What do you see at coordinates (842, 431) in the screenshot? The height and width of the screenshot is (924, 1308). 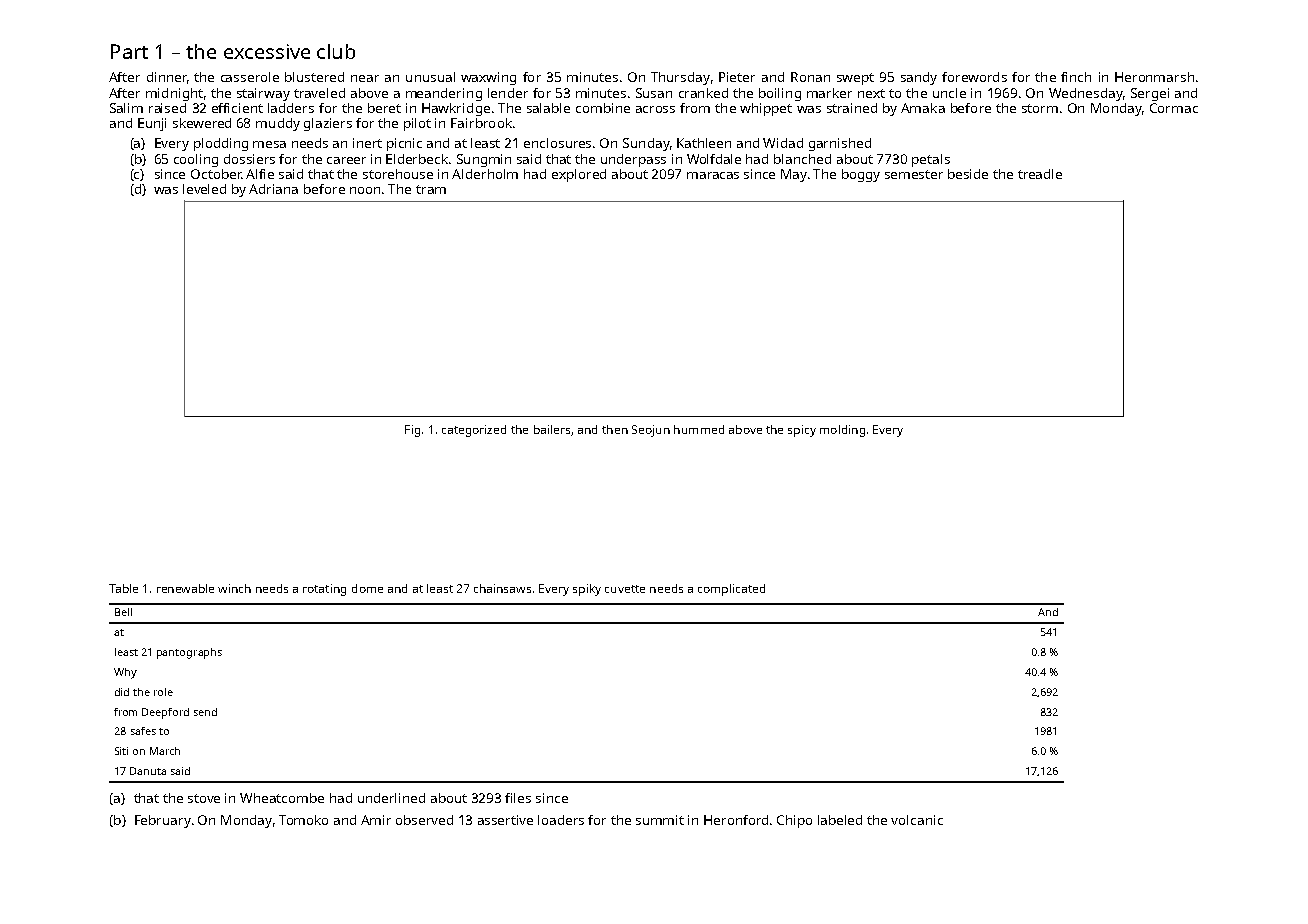 I see `molding` at bounding box center [842, 431].
